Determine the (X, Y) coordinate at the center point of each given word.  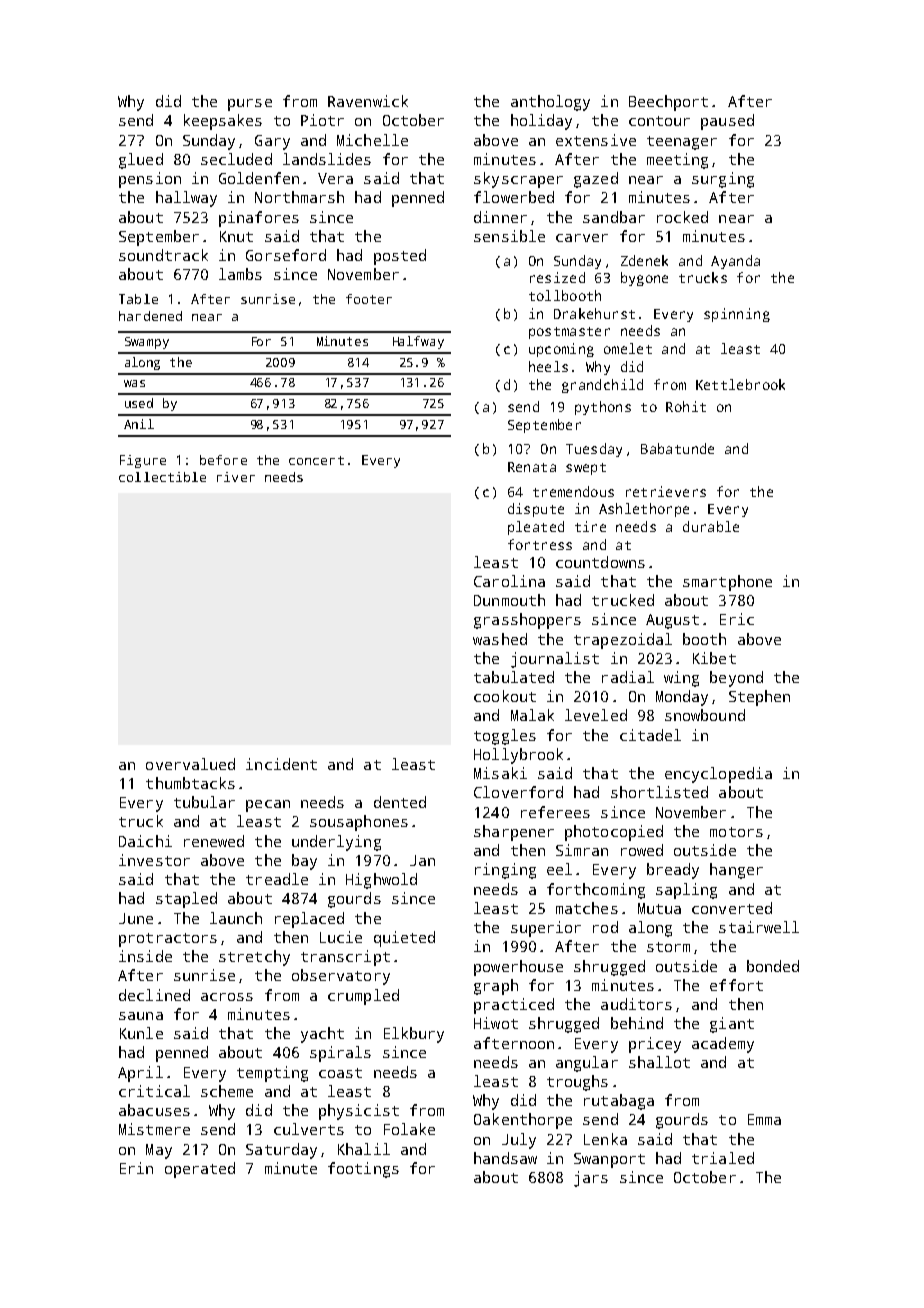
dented (400, 802)
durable (711, 526)
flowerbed (514, 197)
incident (281, 764)
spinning (737, 315)
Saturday (281, 1151)
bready (673, 871)
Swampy (147, 343)
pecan (268, 806)
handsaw (505, 1158)
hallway (186, 199)
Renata (532, 467)
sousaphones (359, 823)
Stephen (759, 698)
